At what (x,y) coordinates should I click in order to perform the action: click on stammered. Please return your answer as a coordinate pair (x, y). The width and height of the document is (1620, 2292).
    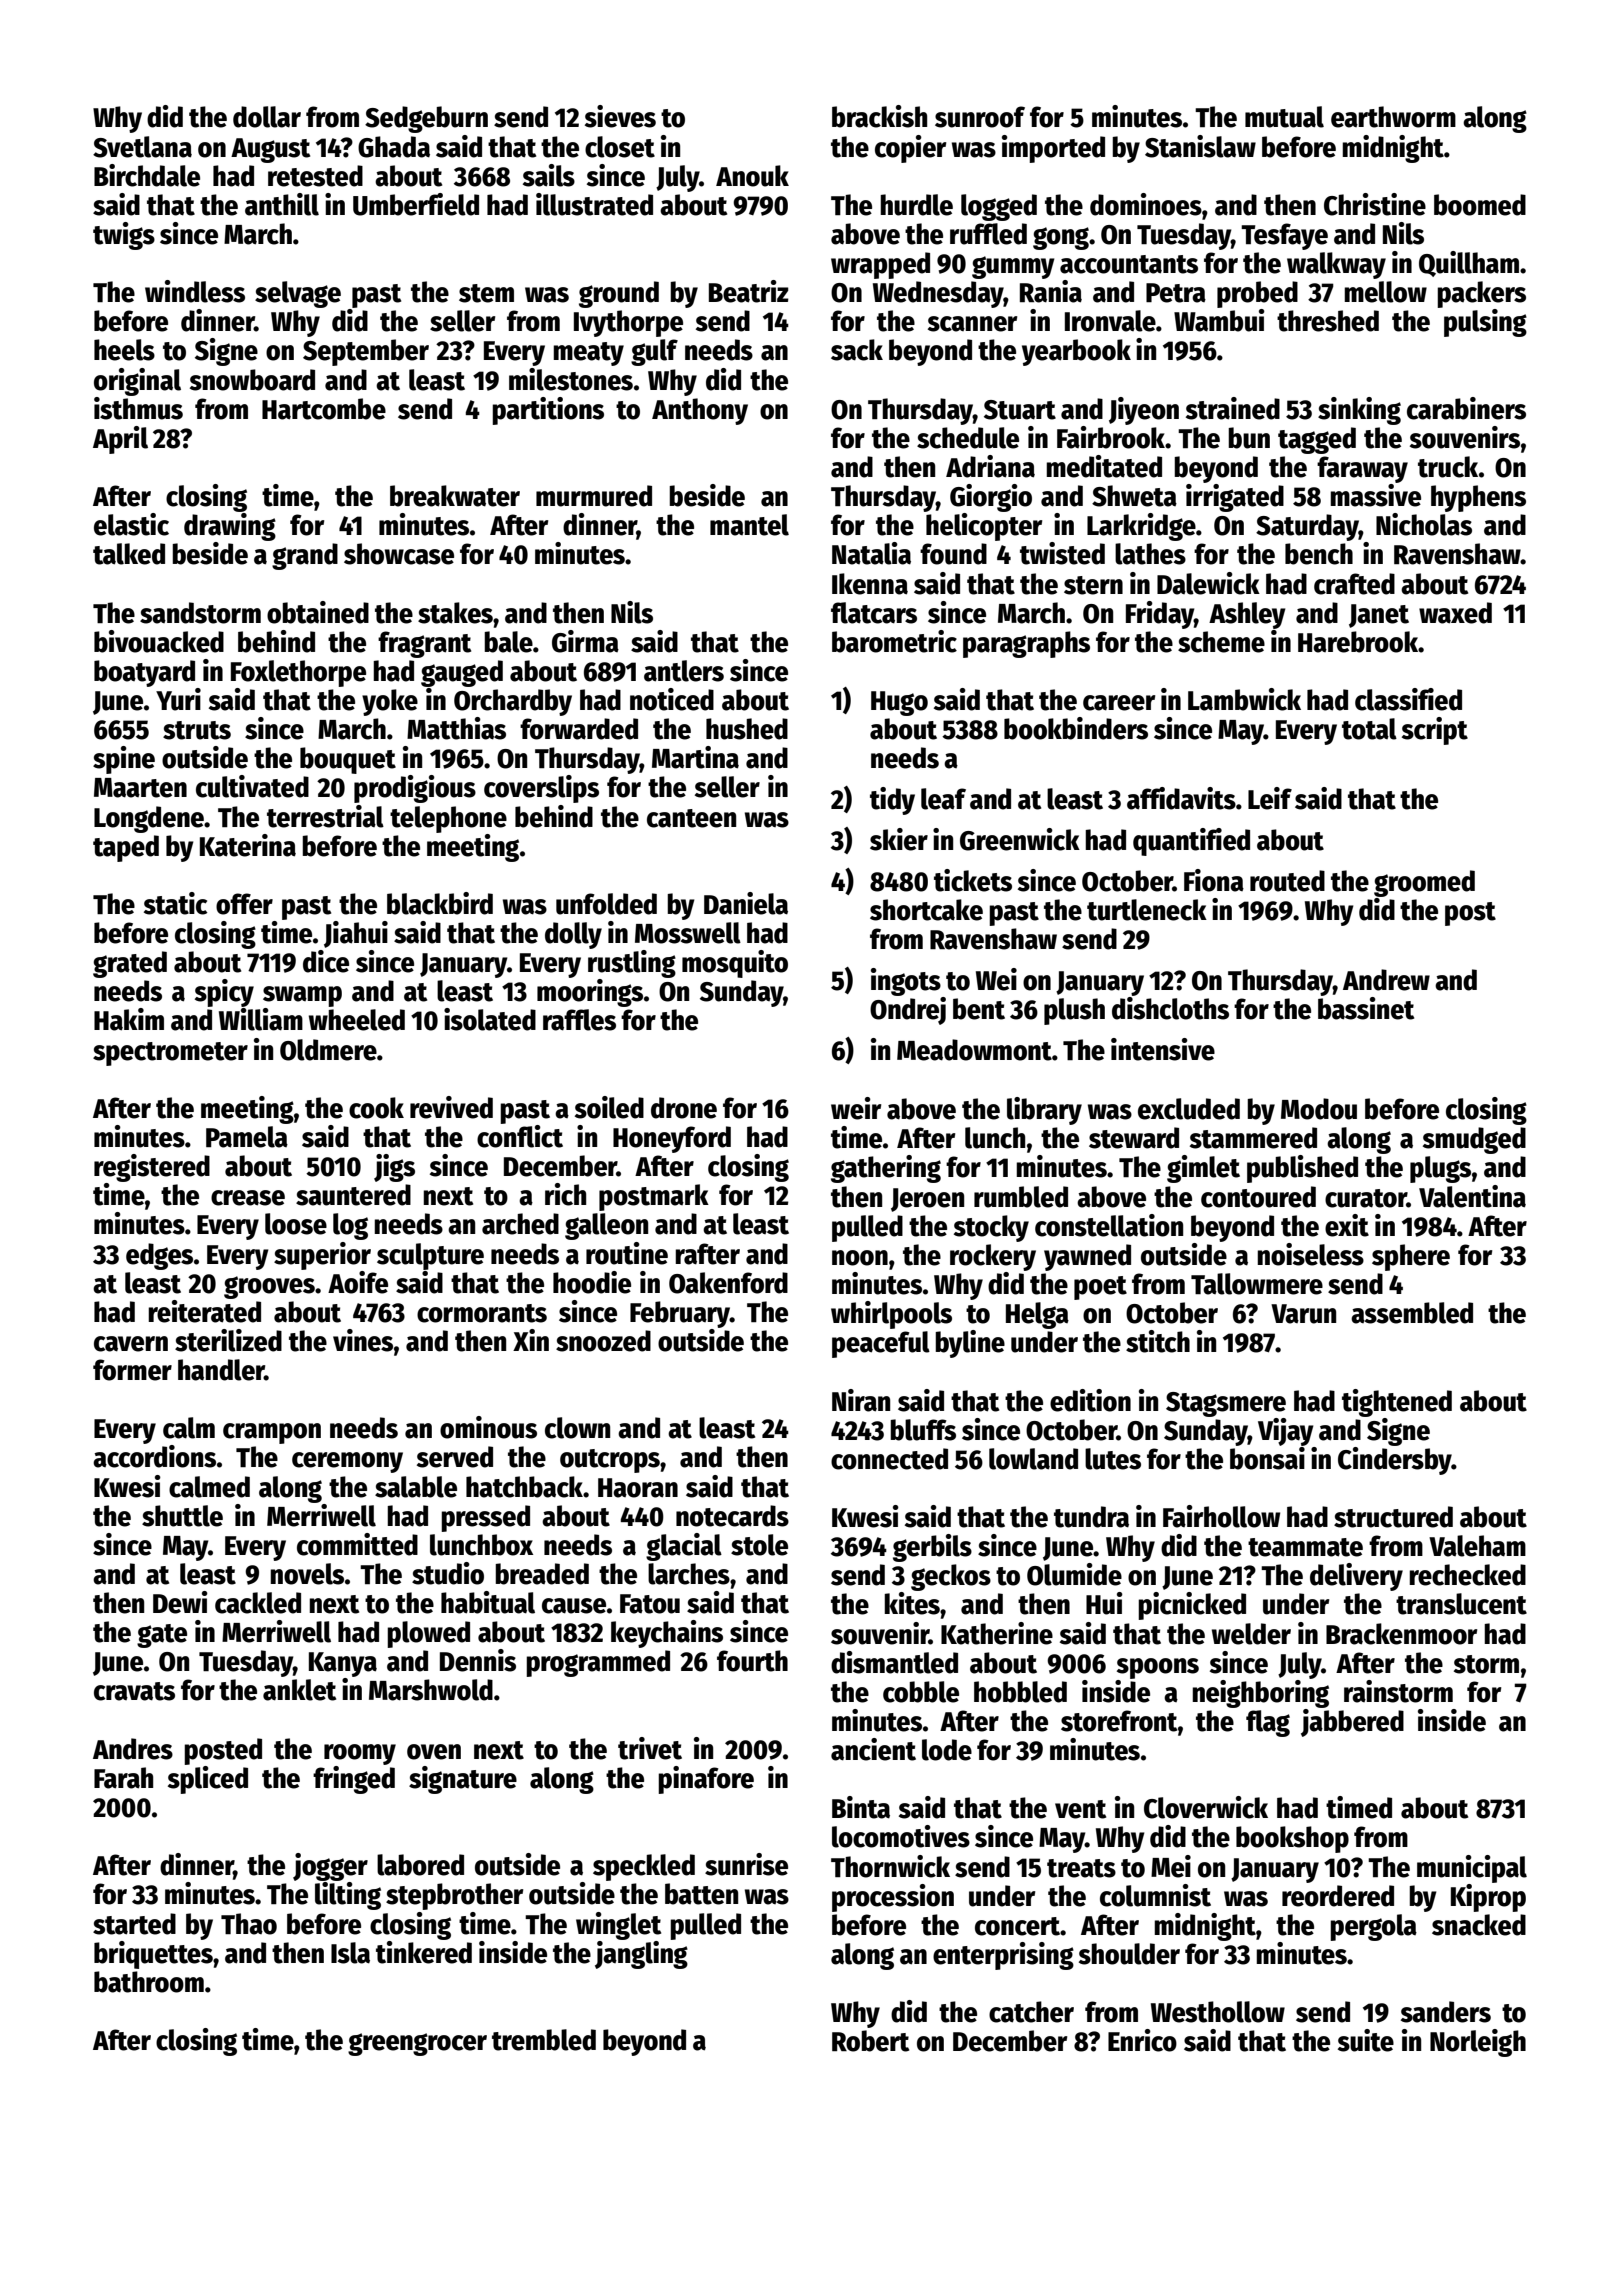
    Looking at the image, I should click on (1253, 1138).
